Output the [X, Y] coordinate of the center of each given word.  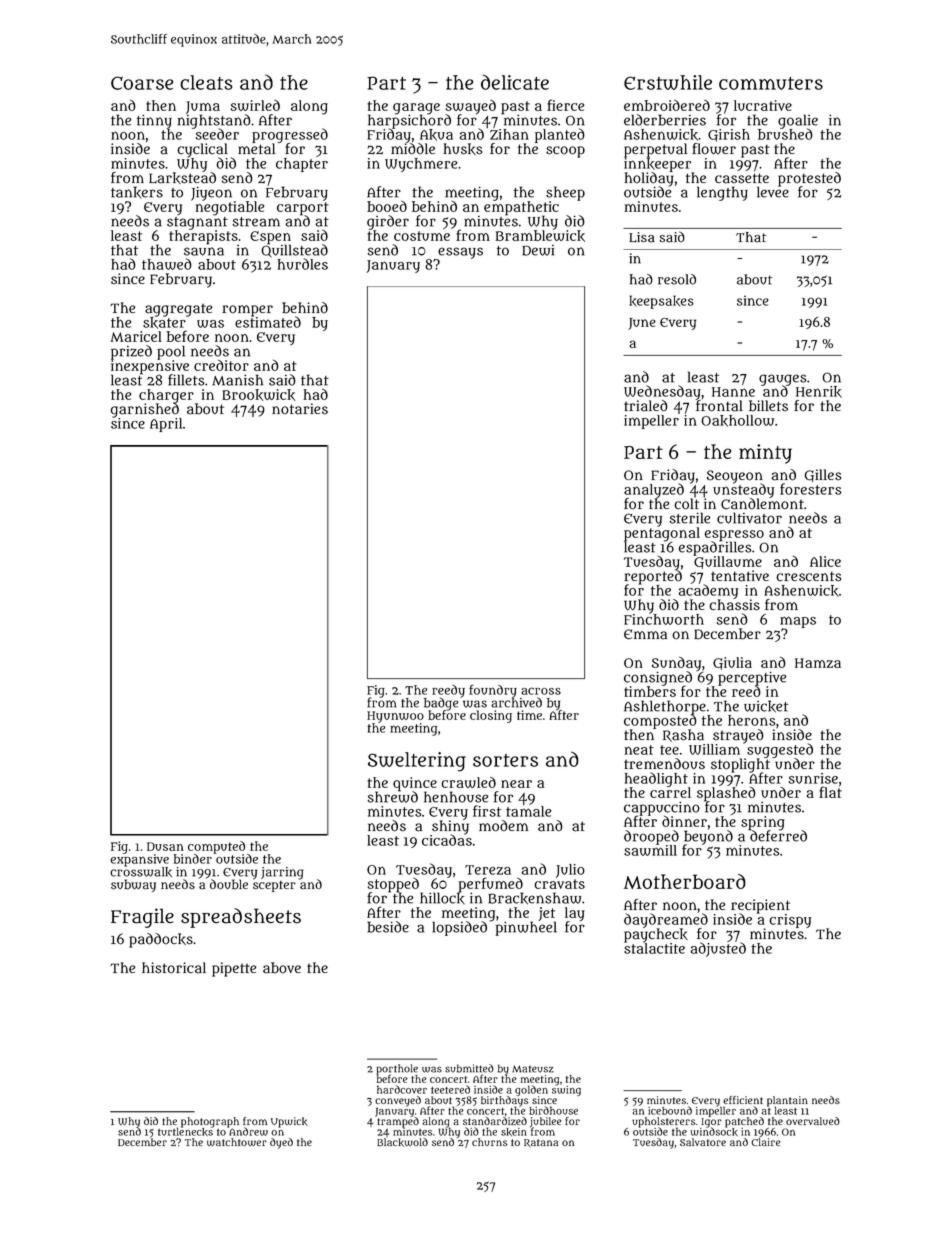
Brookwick [258, 395]
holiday [649, 179]
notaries [300, 409]
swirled [255, 105]
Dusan [165, 846]
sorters [505, 760]
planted [560, 135]
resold [677, 279]
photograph [210, 1122]
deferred [778, 836]
